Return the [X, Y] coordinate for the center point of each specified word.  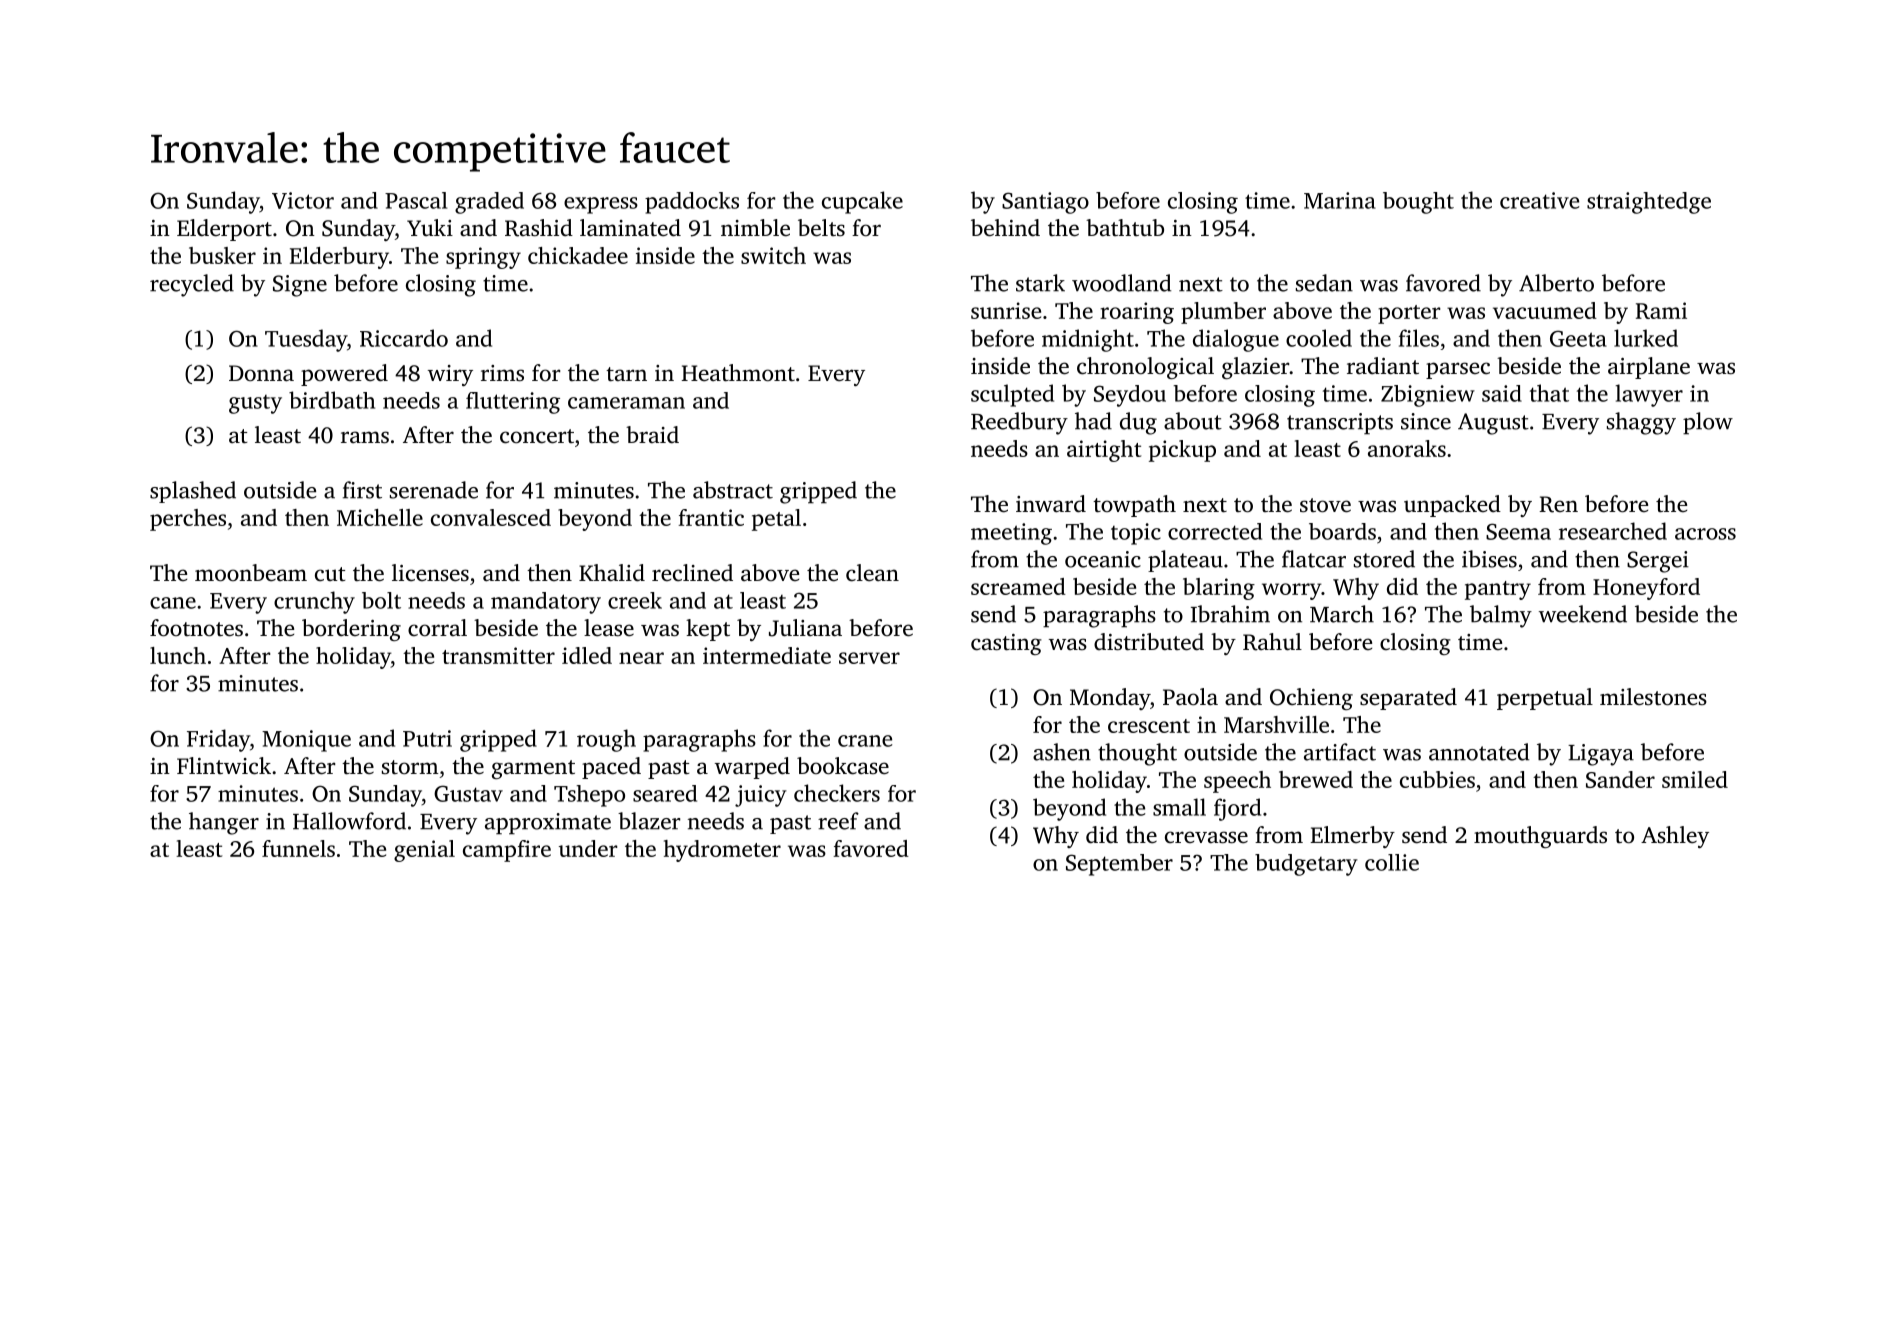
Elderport [224, 230]
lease [609, 627]
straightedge [1649, 203]
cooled [1319, 338]
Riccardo [404, 338]
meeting [1011, 534]
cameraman [626, 403]
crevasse [1206, 837]
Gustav [468, 793]
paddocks [692, 203]
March [1342, 614]
